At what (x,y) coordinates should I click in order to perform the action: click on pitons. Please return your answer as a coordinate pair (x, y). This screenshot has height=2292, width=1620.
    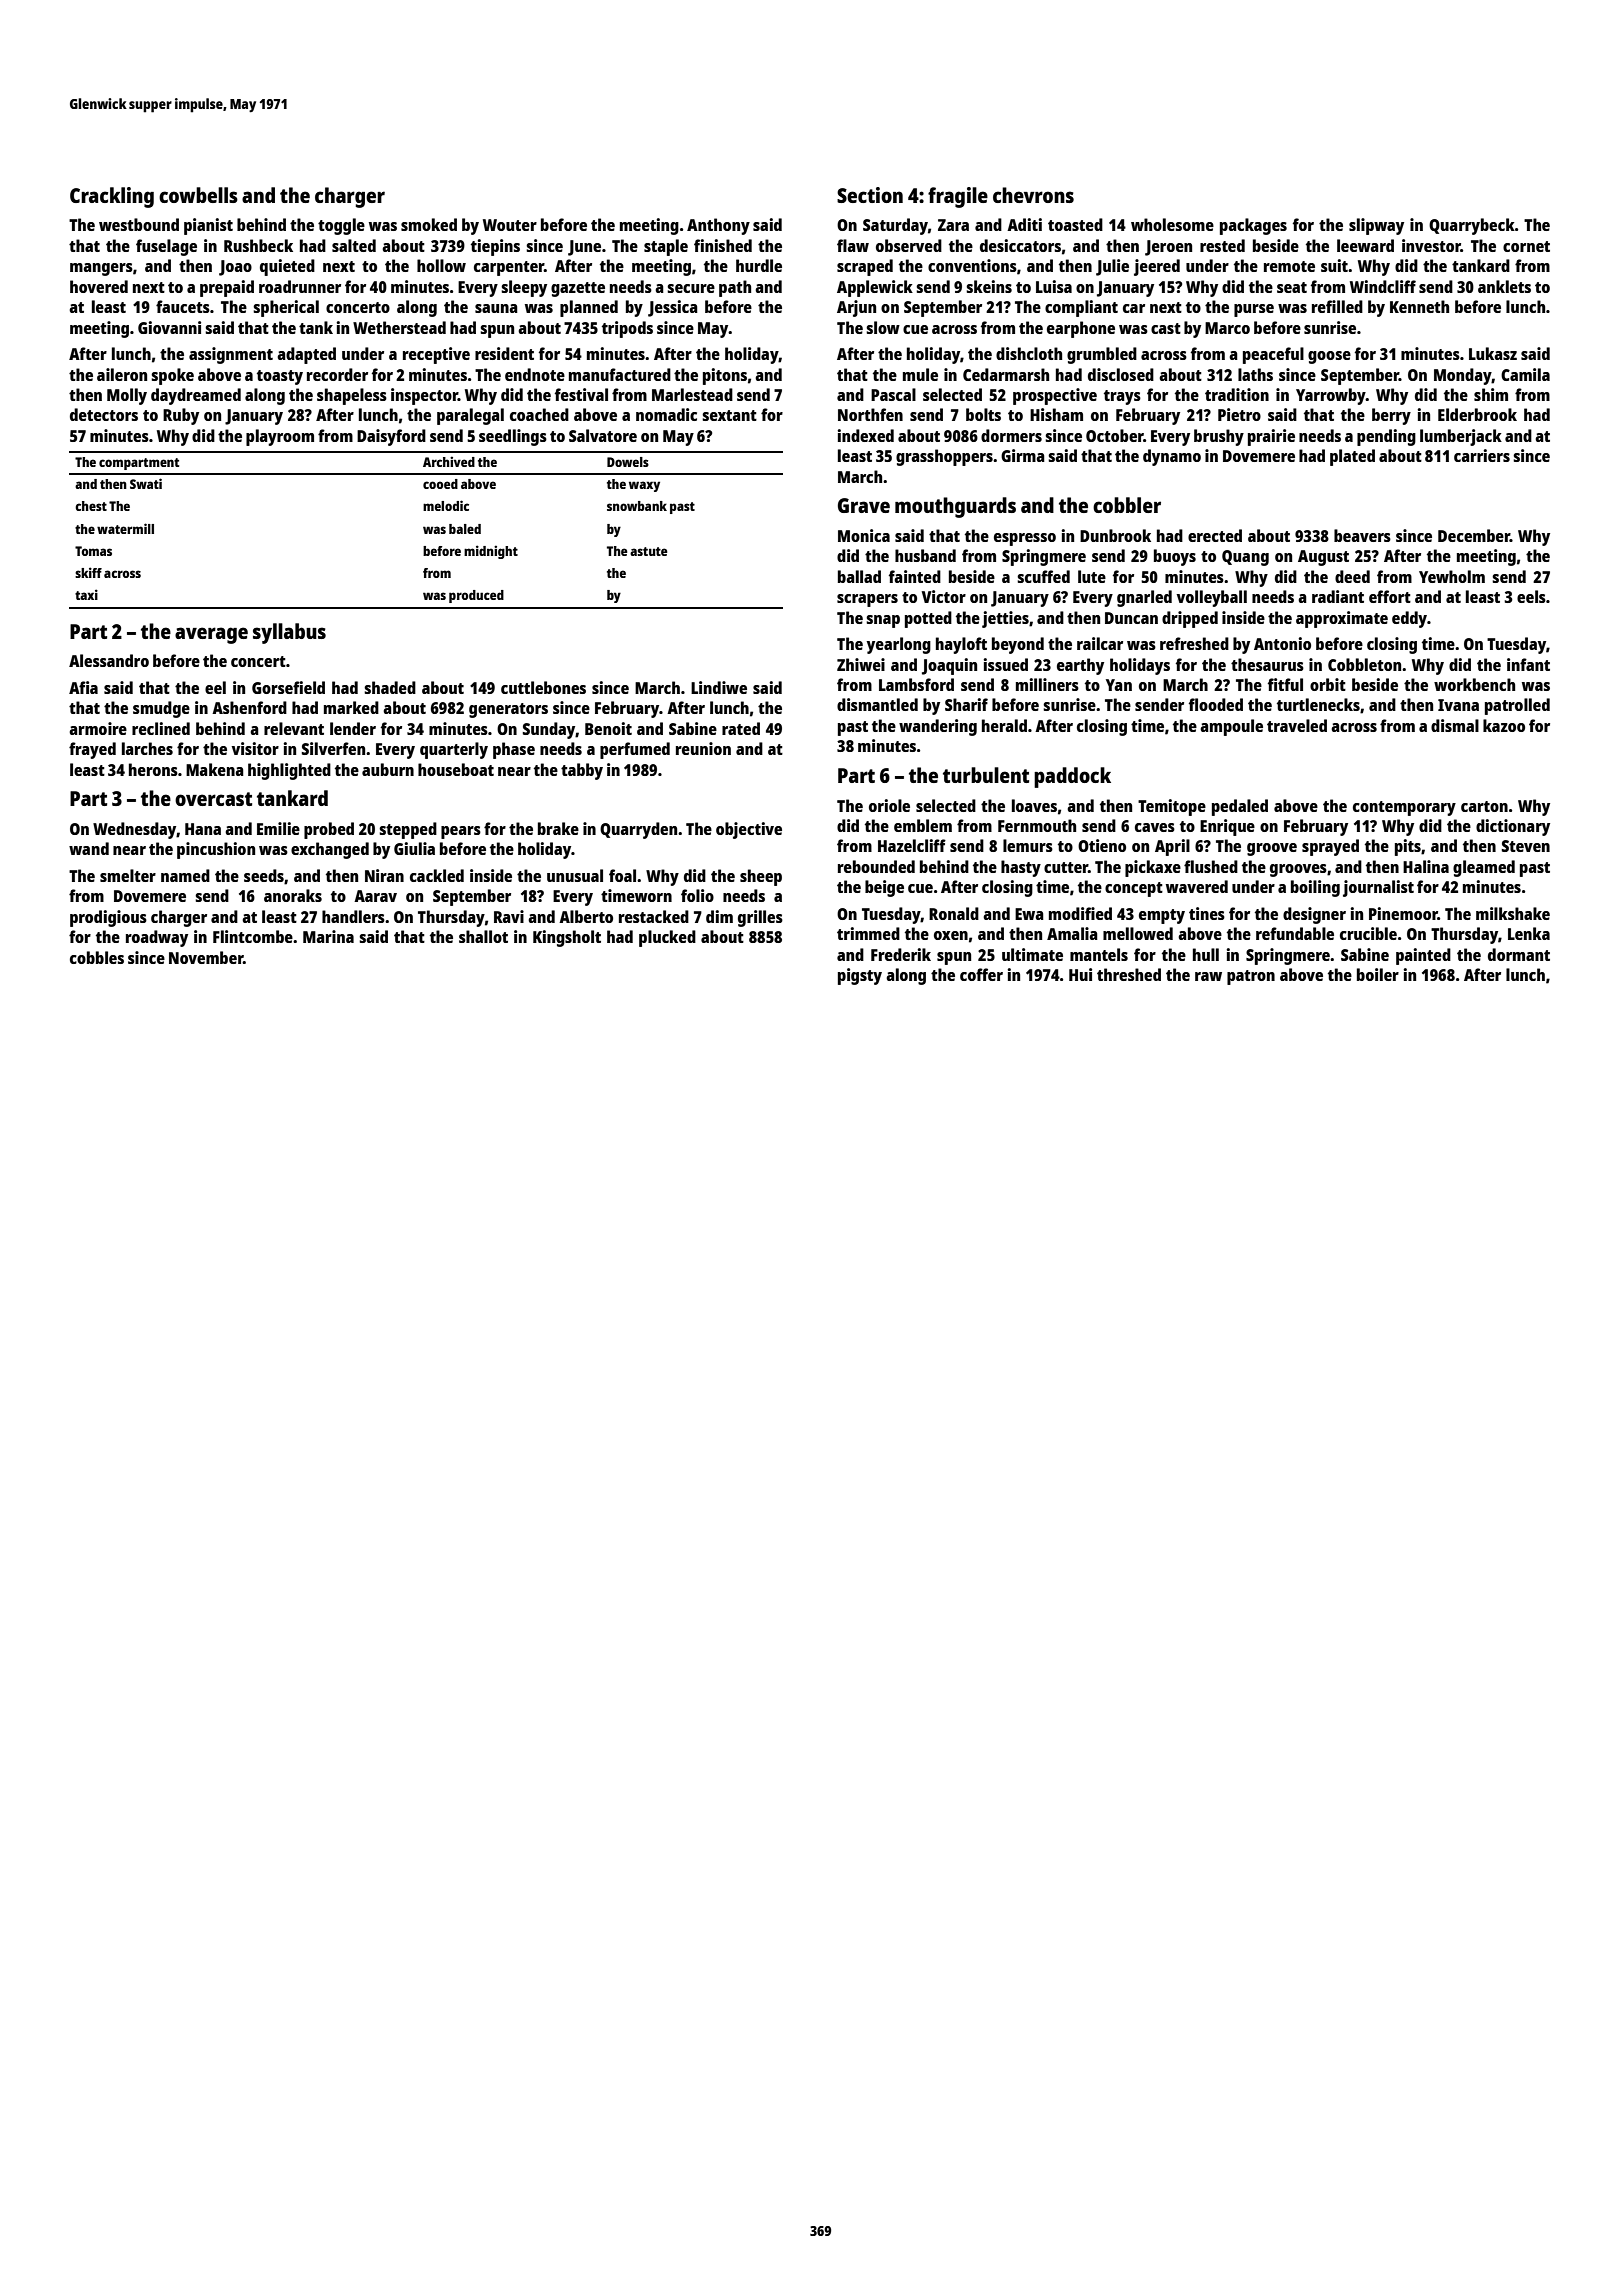
    Looking at the image, I should click on (725, 376).
